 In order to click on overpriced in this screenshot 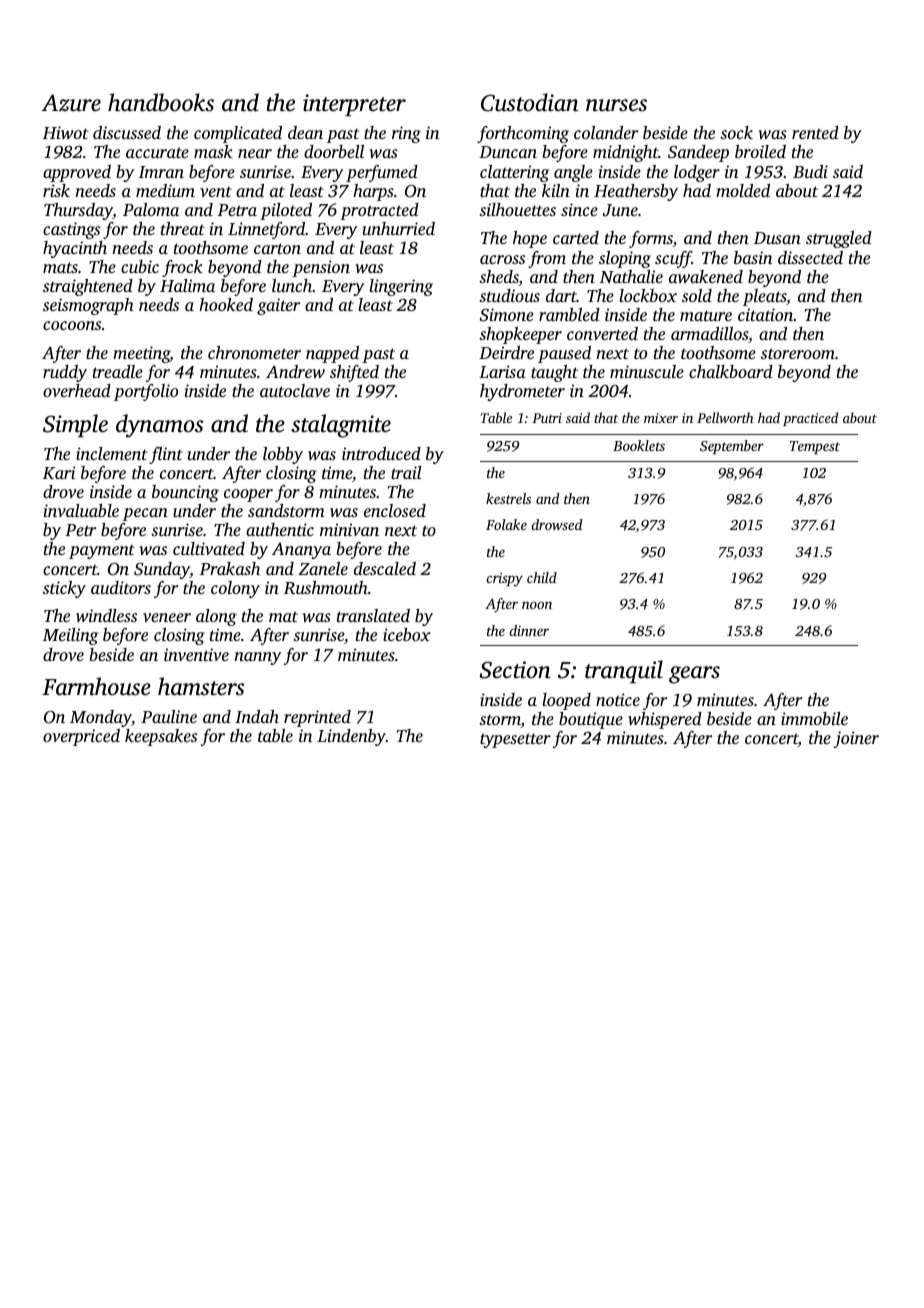, I will do `click(81, 737)`.
